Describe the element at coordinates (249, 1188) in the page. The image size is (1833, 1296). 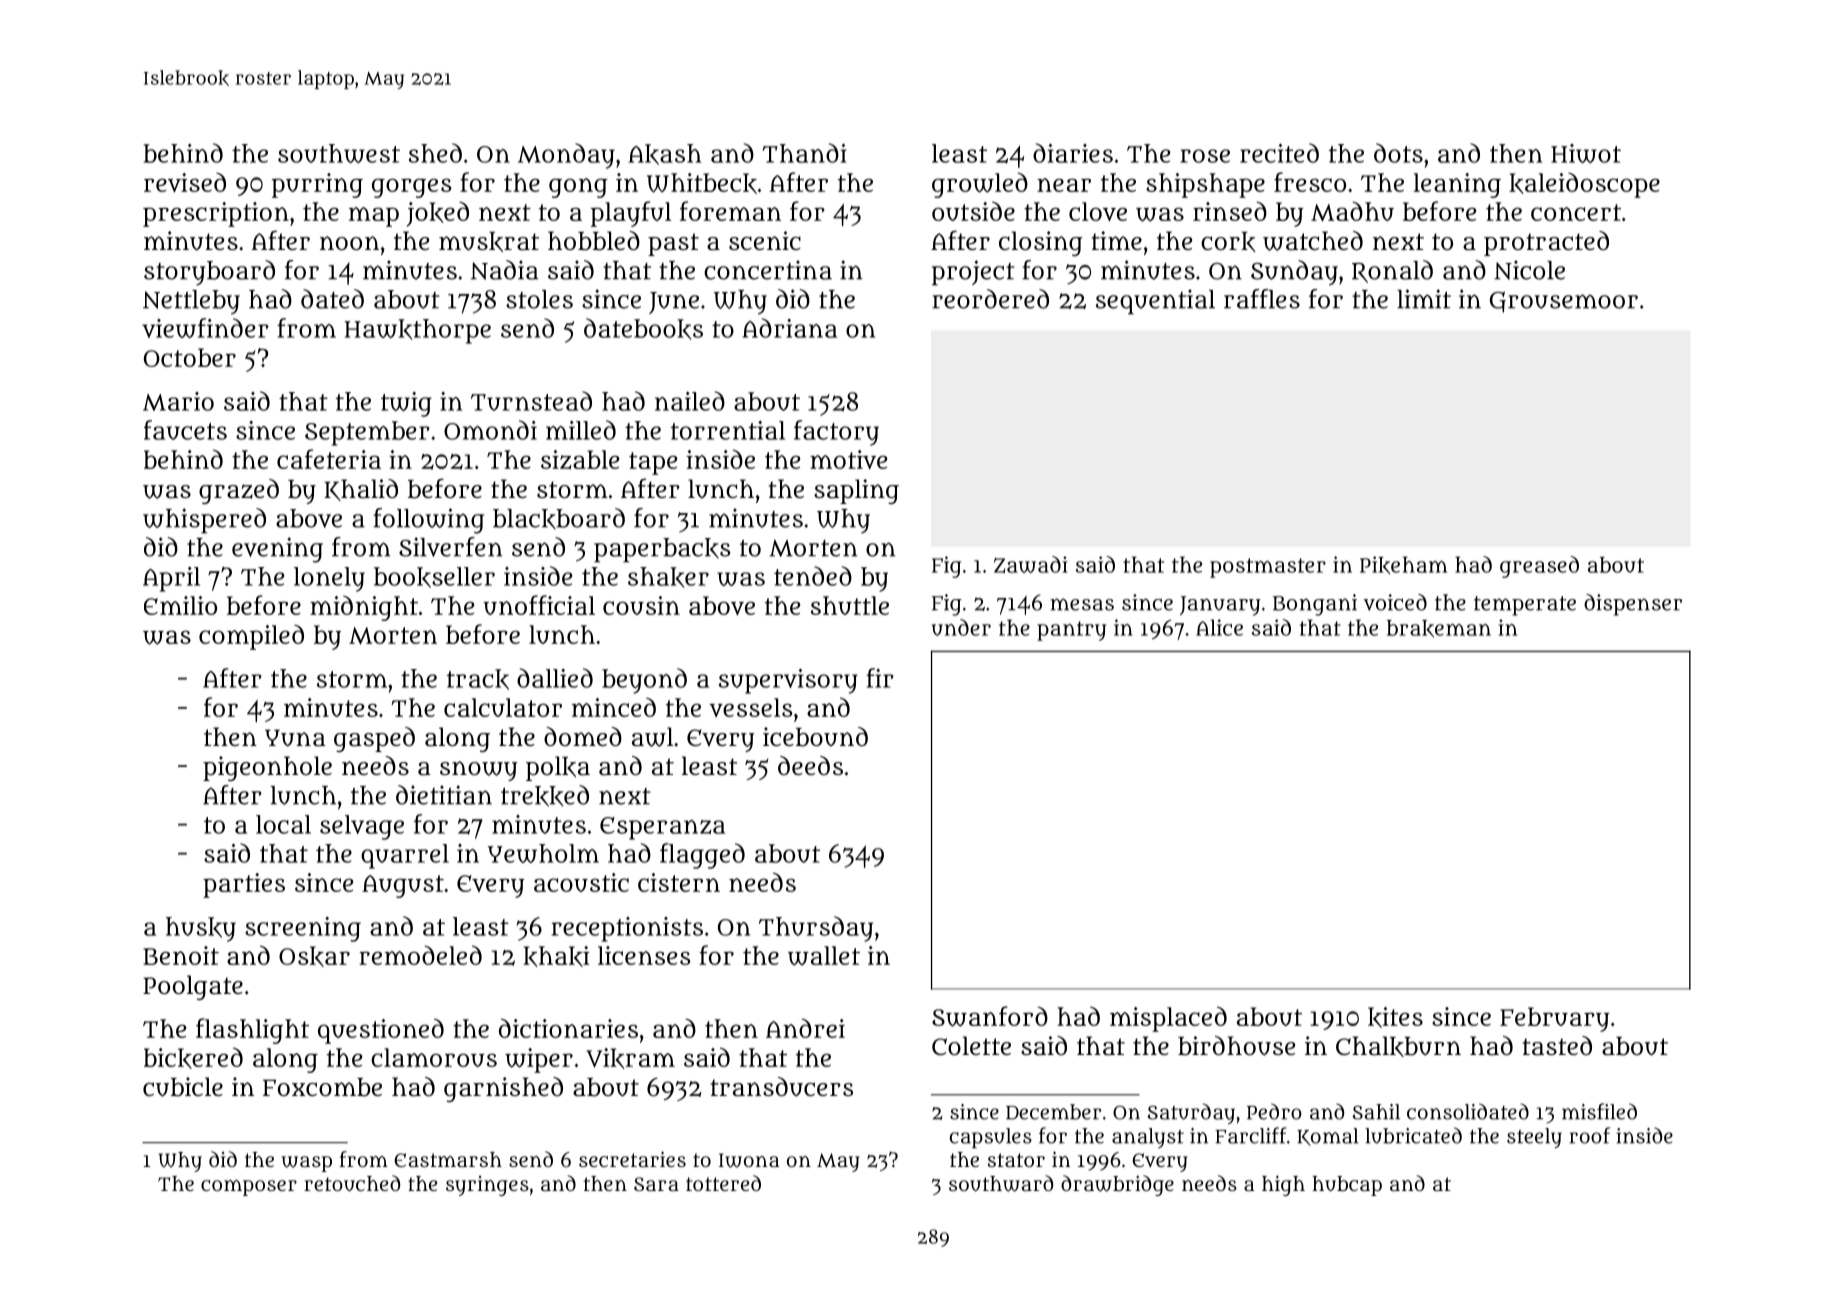
I see `composer` at that location.
